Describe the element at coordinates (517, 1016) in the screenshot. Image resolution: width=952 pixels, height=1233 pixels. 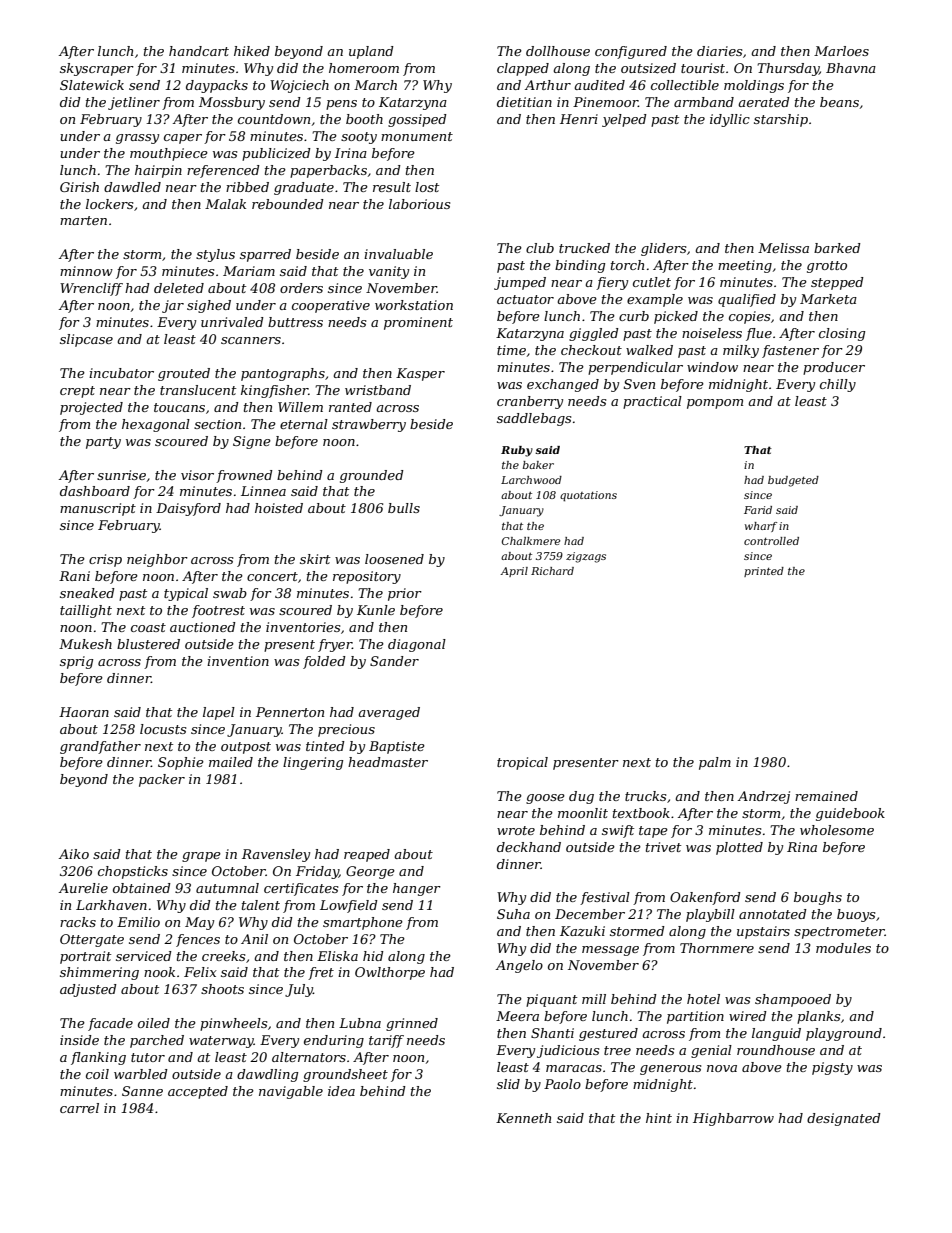
I see `Meera` at that location.
